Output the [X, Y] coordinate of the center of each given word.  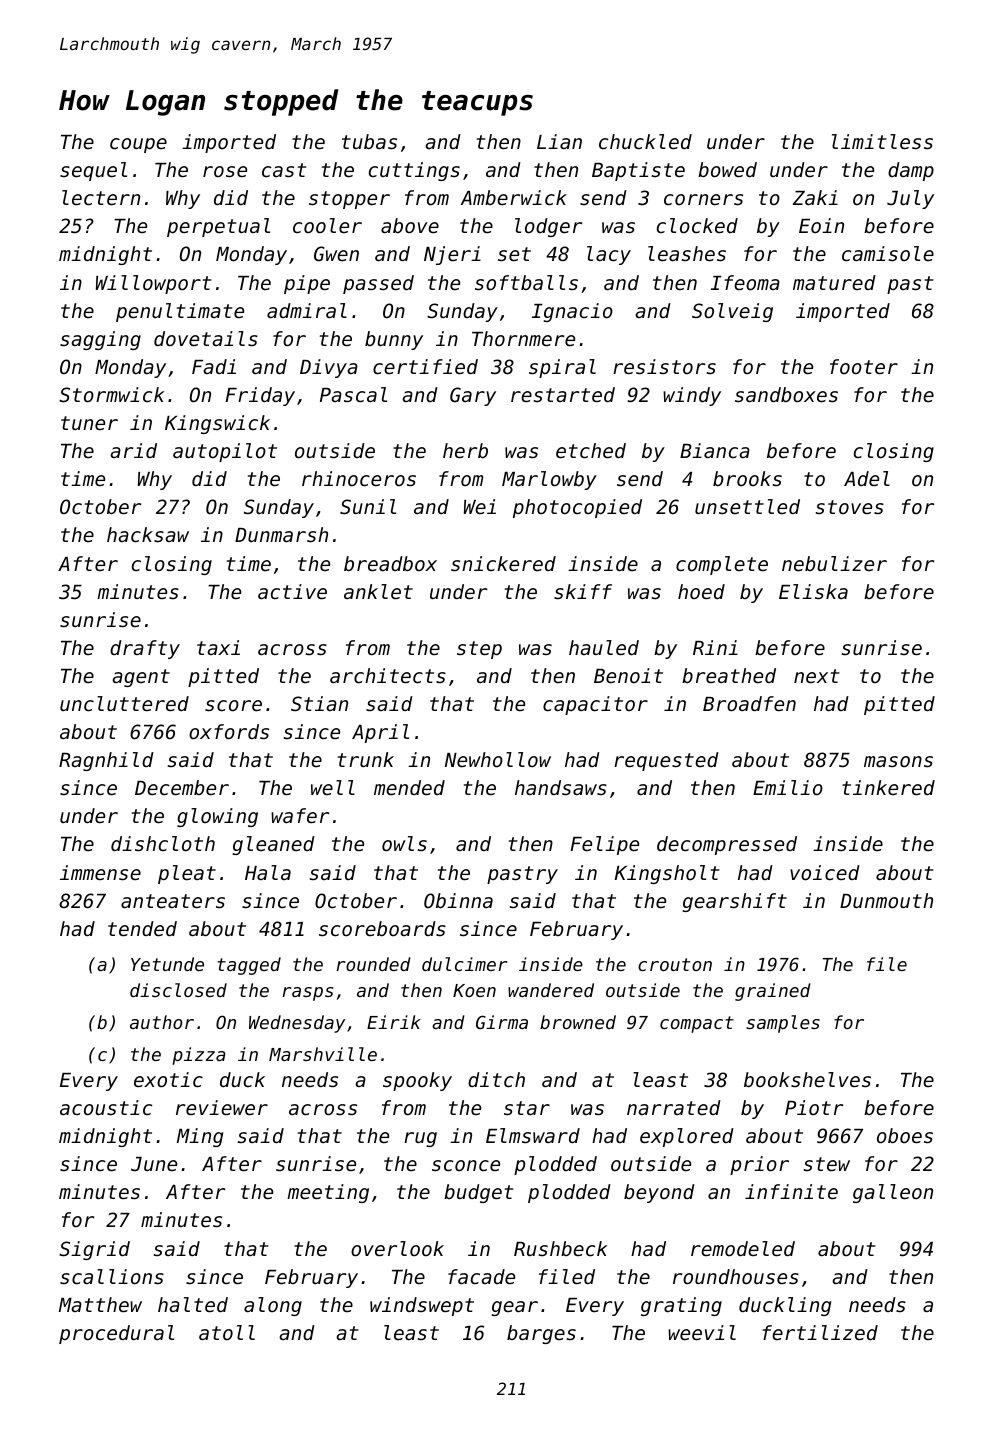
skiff [583, 592]
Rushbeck [560, 1249]
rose [225, 172]
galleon [893, 1193]
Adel [867, 479]
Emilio [788, 788]
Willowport [154, 284]
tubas [369, 142]
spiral [562, 368]
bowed [727, 170]
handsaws [561, 788]
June [154, 1164]
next [817, 676]
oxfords [229, 732]
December [182, 788]
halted [193, 1305]
